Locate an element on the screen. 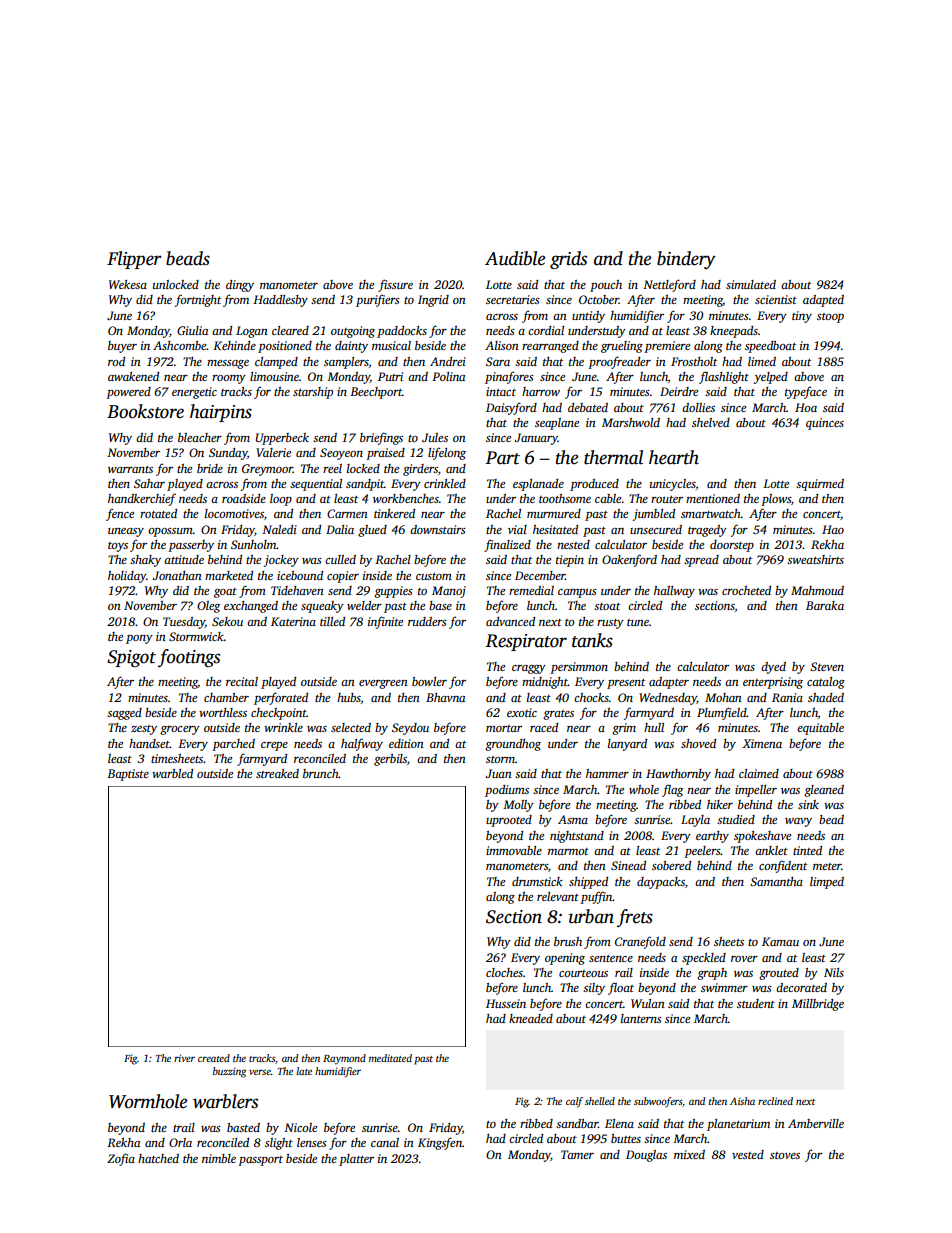  marmot is located at coordinates (568, 851).
